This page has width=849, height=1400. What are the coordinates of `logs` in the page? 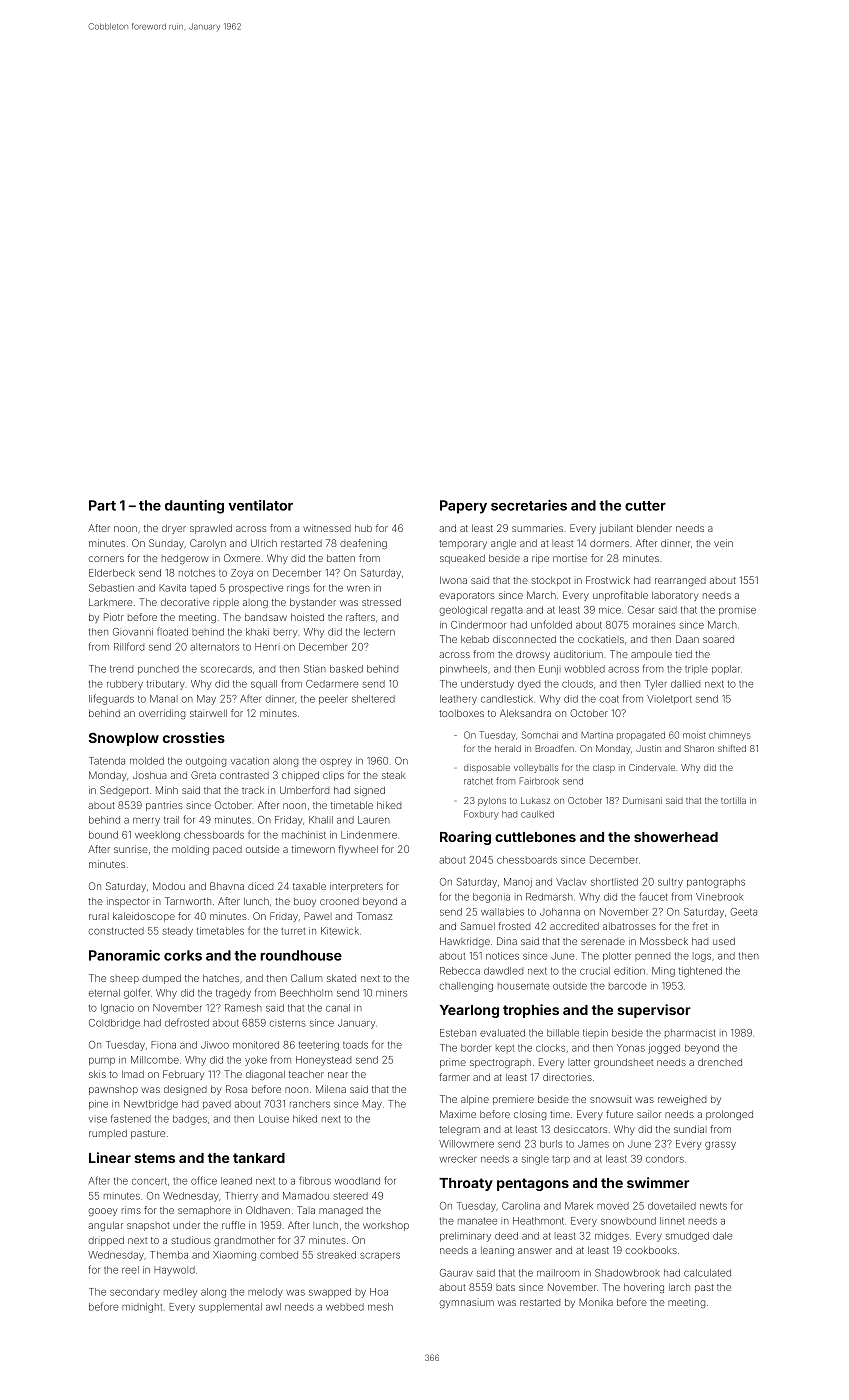 It's located at (702, 957).
